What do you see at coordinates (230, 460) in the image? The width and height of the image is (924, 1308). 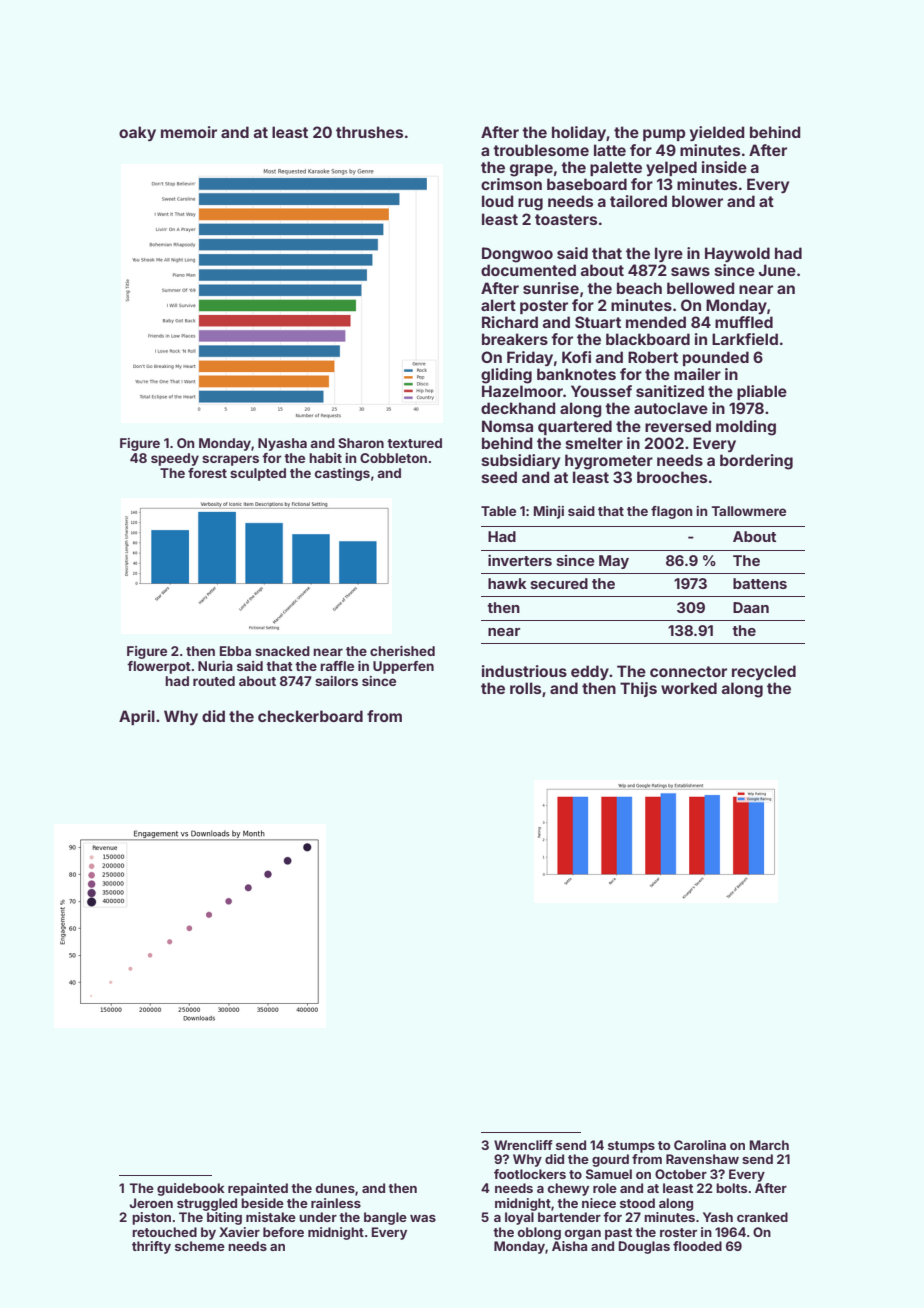 I see `scrapers` at bounding box center [230, 460].
